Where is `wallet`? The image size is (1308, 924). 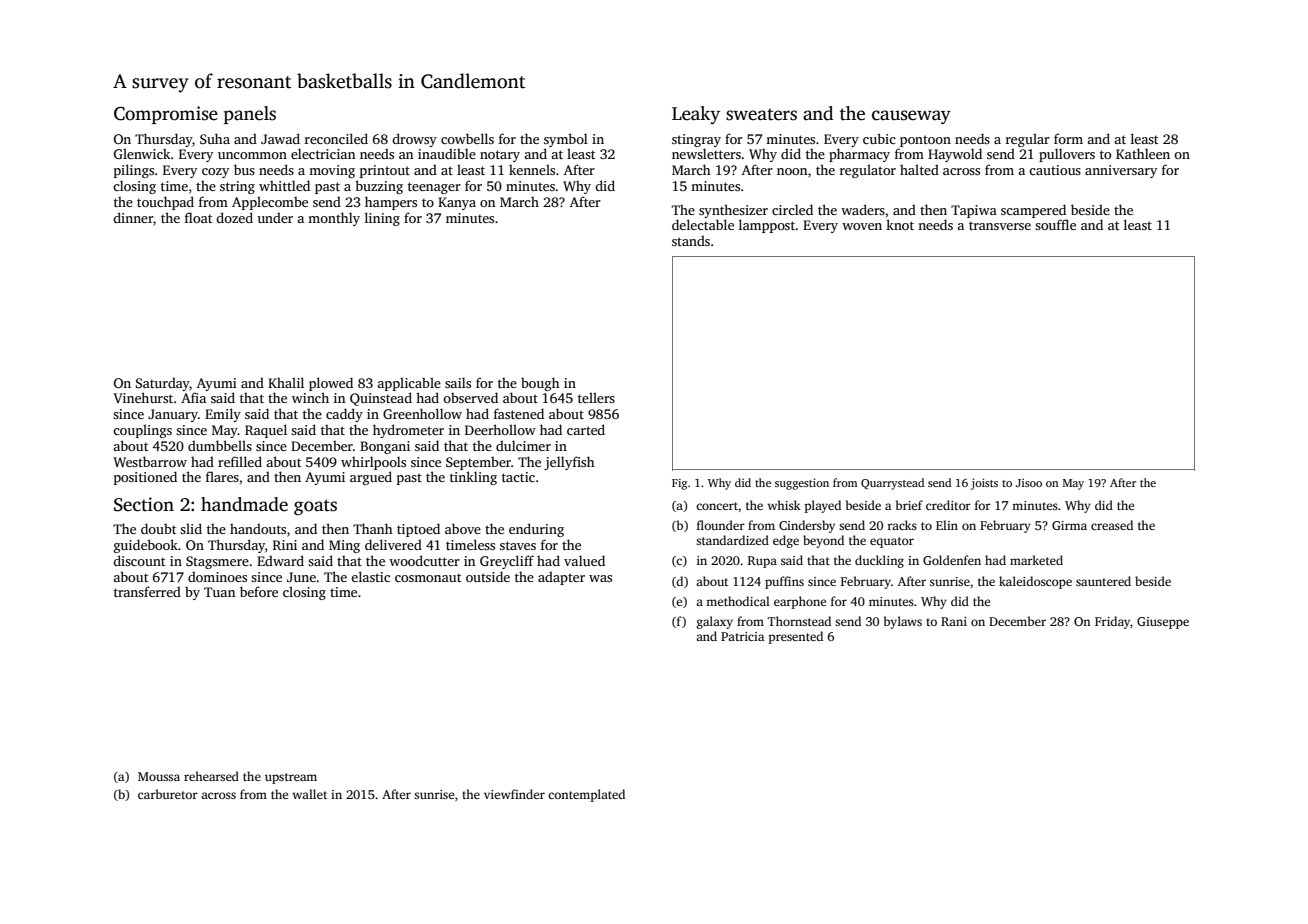
wallet is located at coordinates (309, 794).
